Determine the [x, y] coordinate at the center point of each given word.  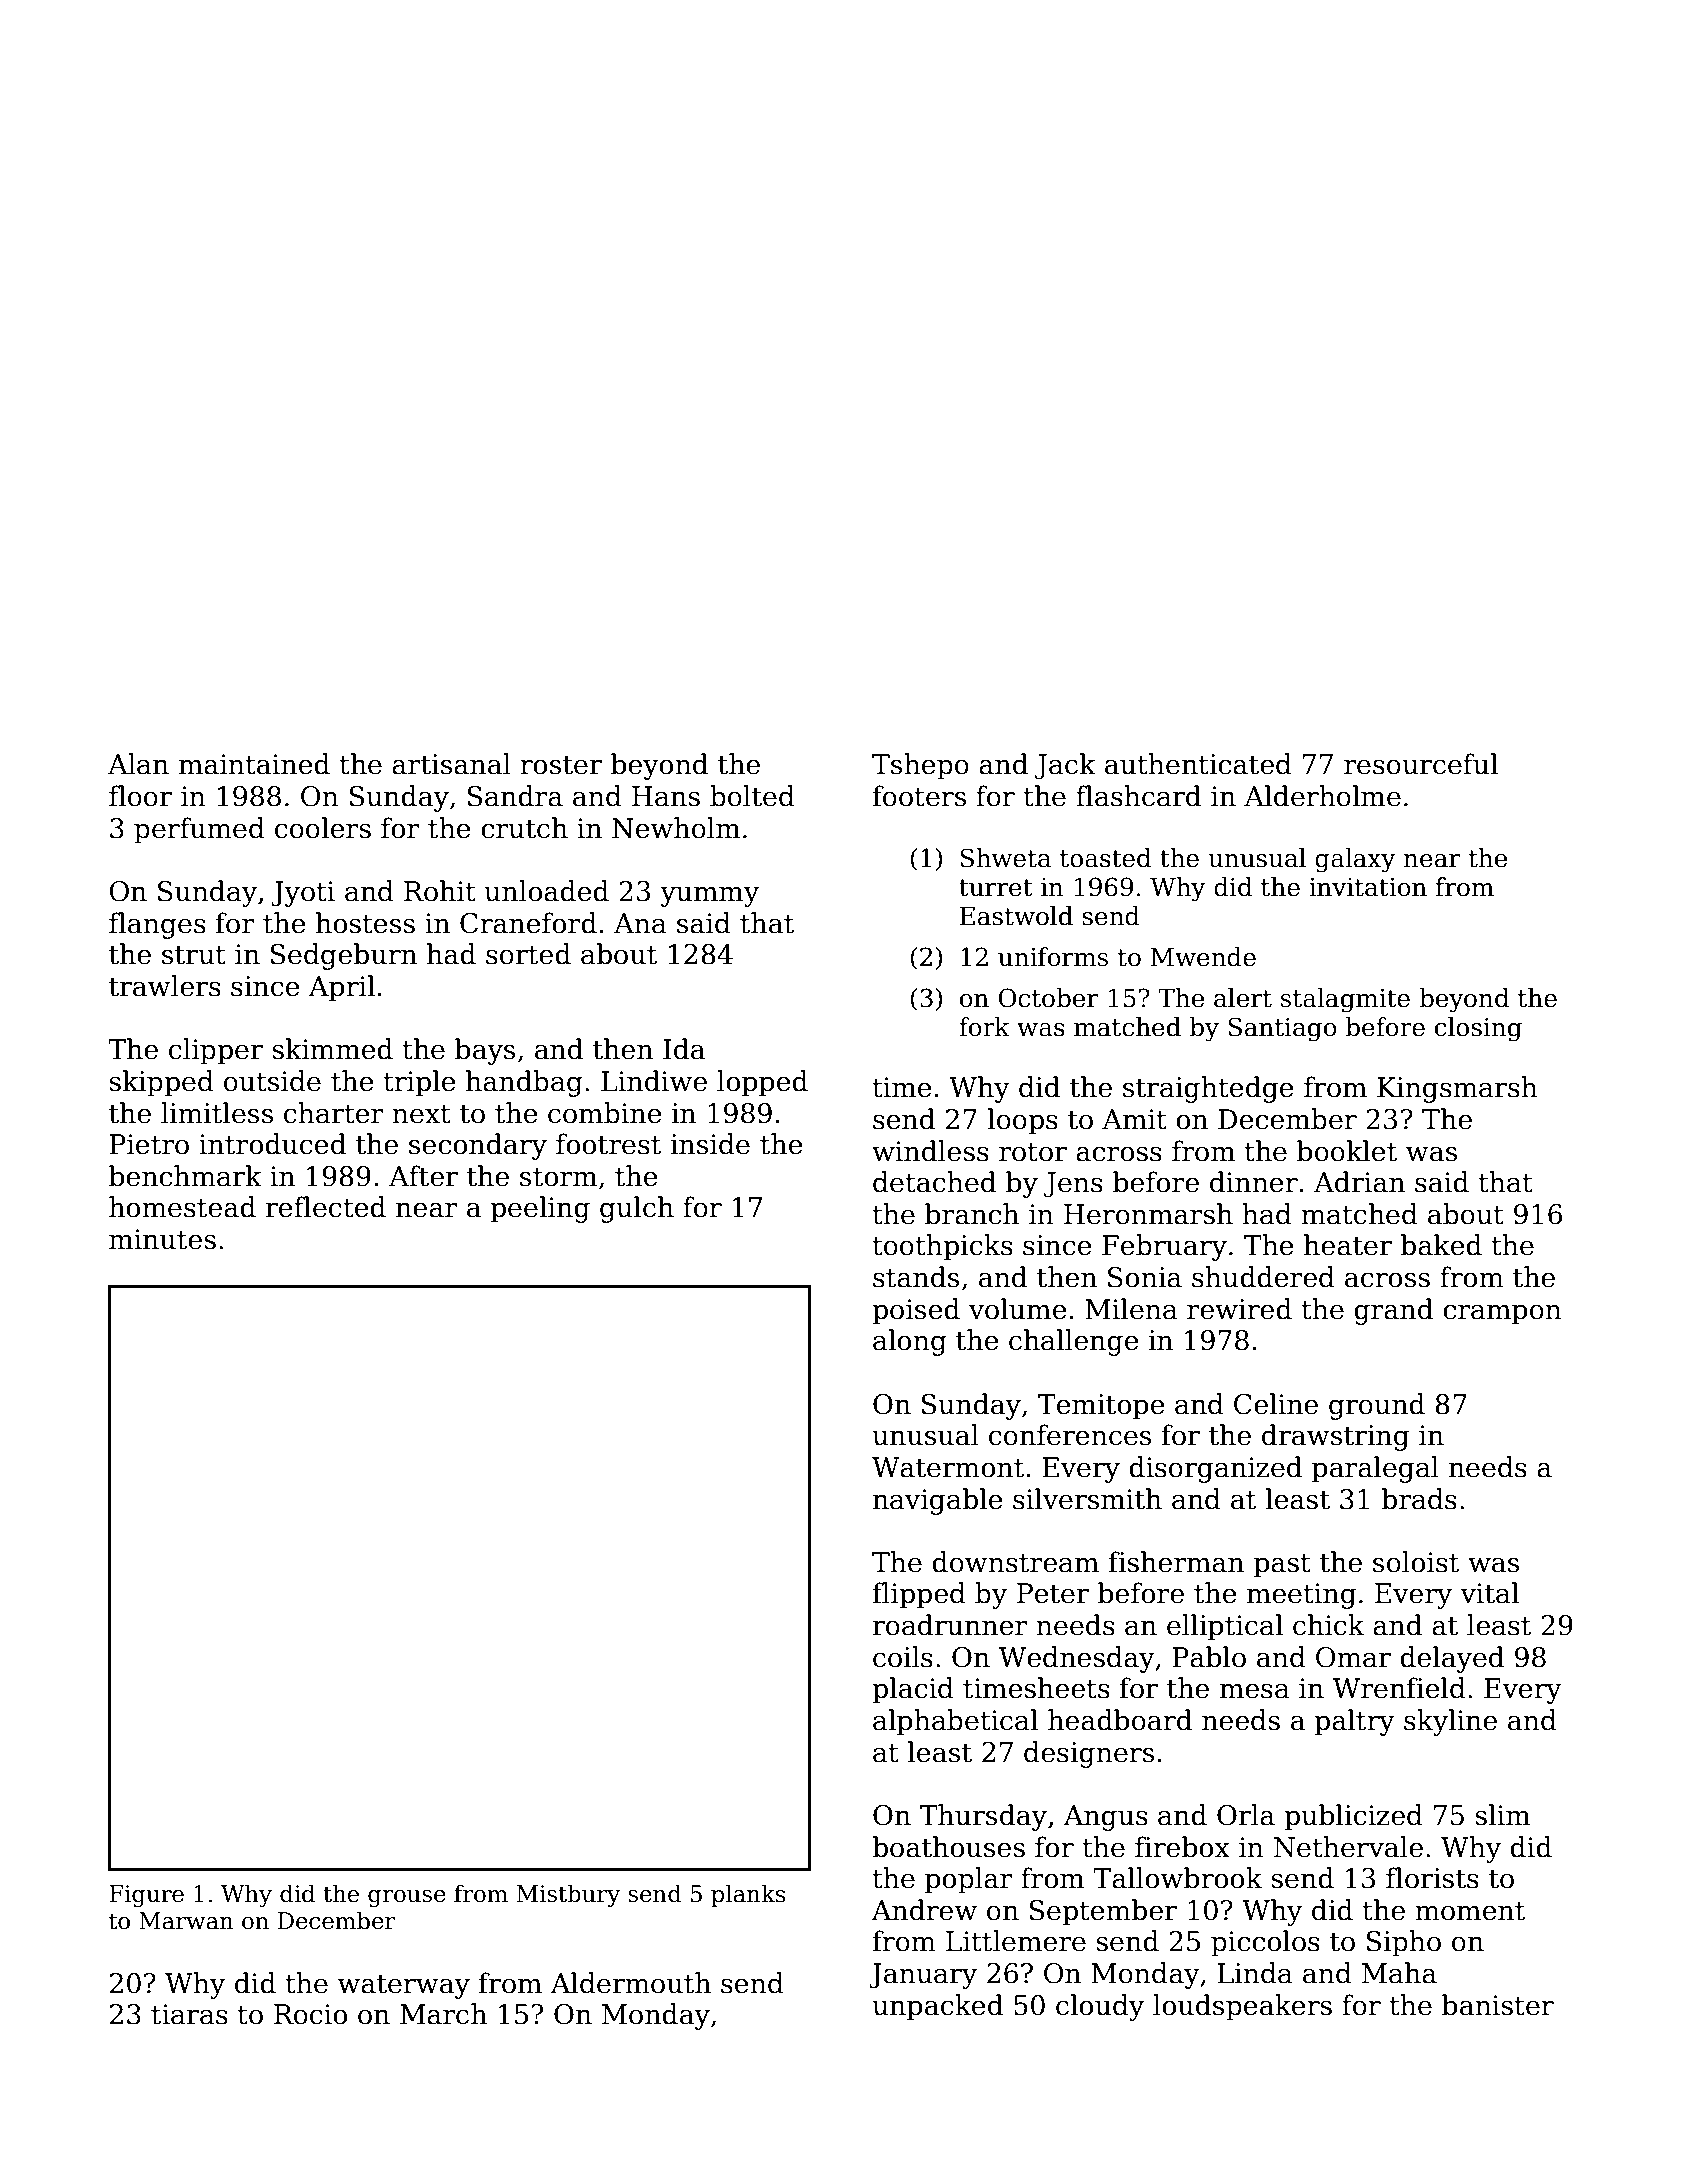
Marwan [186, 1921]
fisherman [1176, 1562]
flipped [919, 1595]
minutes [162, 1239]
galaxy [1355, 860]
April [341, 988]
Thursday [983, 1817]
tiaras [189, 2014]
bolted [752, 796]
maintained [254, 764]
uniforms [1053, 957]
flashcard [1138, 796]
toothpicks [942, 1247]
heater [1348, 1245]
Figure [146, 1896]
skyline [1450, 1722]
